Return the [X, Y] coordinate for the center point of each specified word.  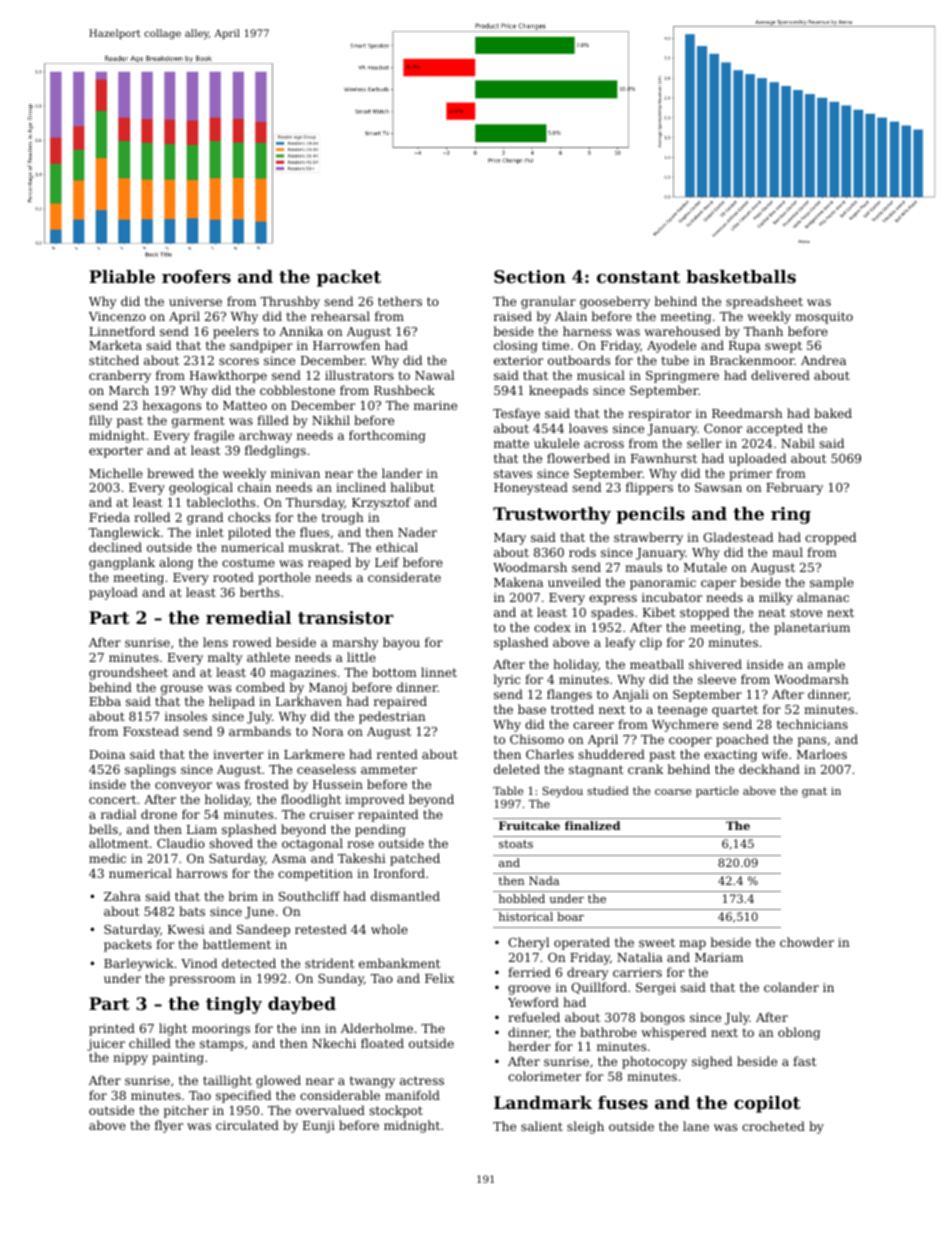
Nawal [434, 375]
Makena [518, 582]
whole [389, 929]
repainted [388, 815]
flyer [169, 1126]
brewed [170, 473]
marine [435, 405]
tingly [234, 1005]
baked [833, 413]
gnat [814, 792]
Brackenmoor [752, 360]
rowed [252, 642]
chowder [807, 942]
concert [112, 799]
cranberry [120, 376]
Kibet [659, 612]
